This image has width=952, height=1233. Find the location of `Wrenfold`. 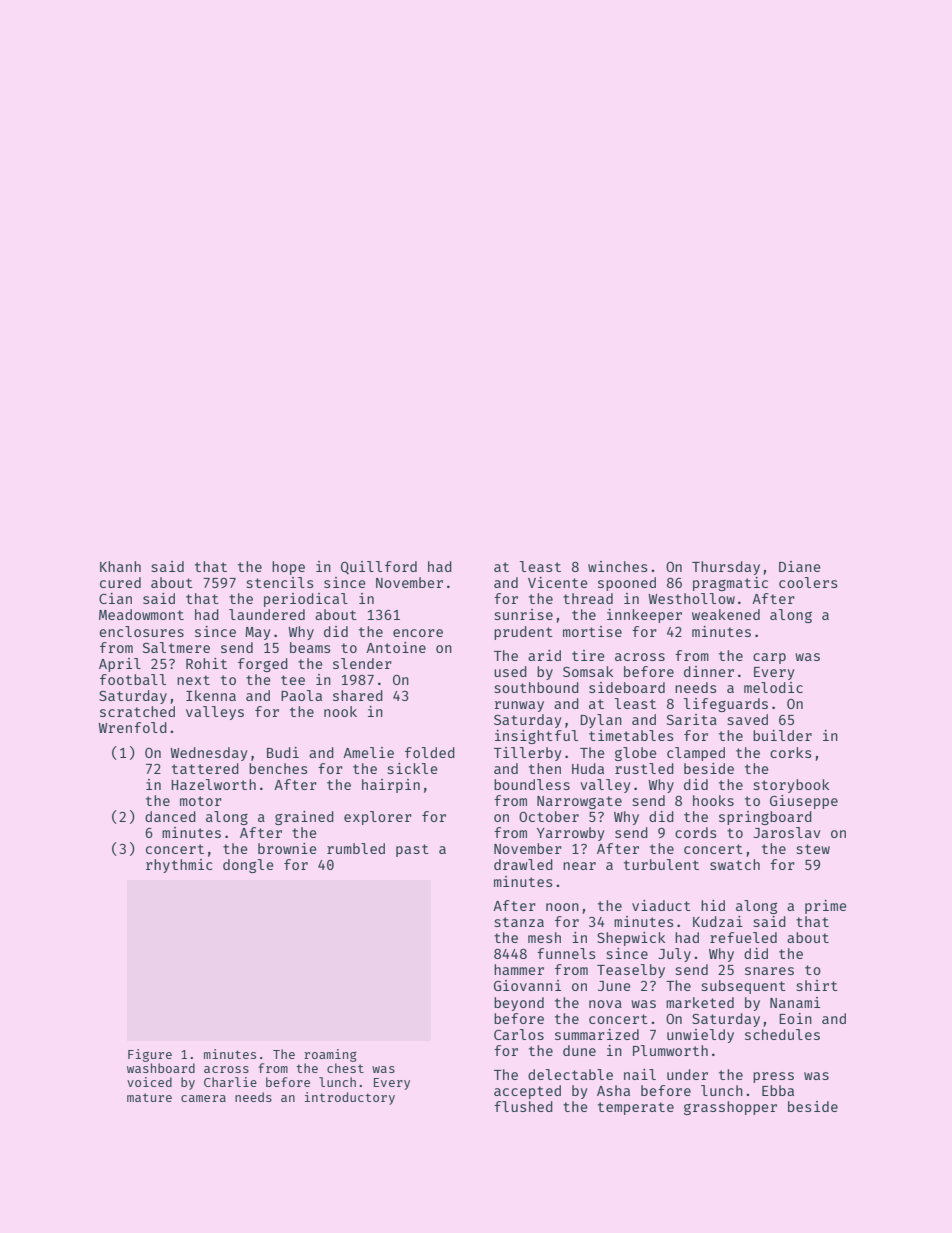

Wrenfold is located at coordinates (132, 727).
